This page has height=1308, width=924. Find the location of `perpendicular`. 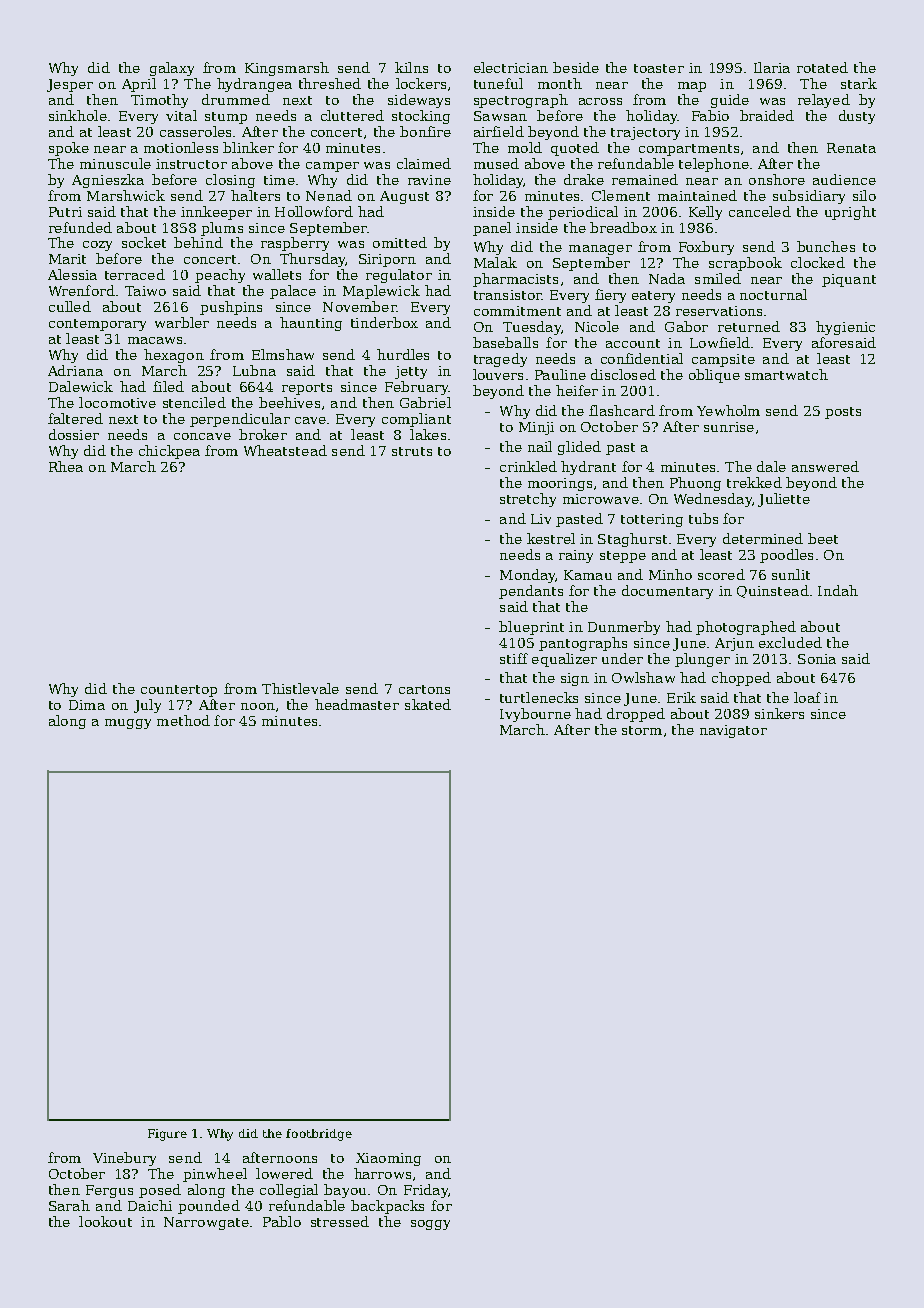

perpendicular is located at coordinates (240, 420).
